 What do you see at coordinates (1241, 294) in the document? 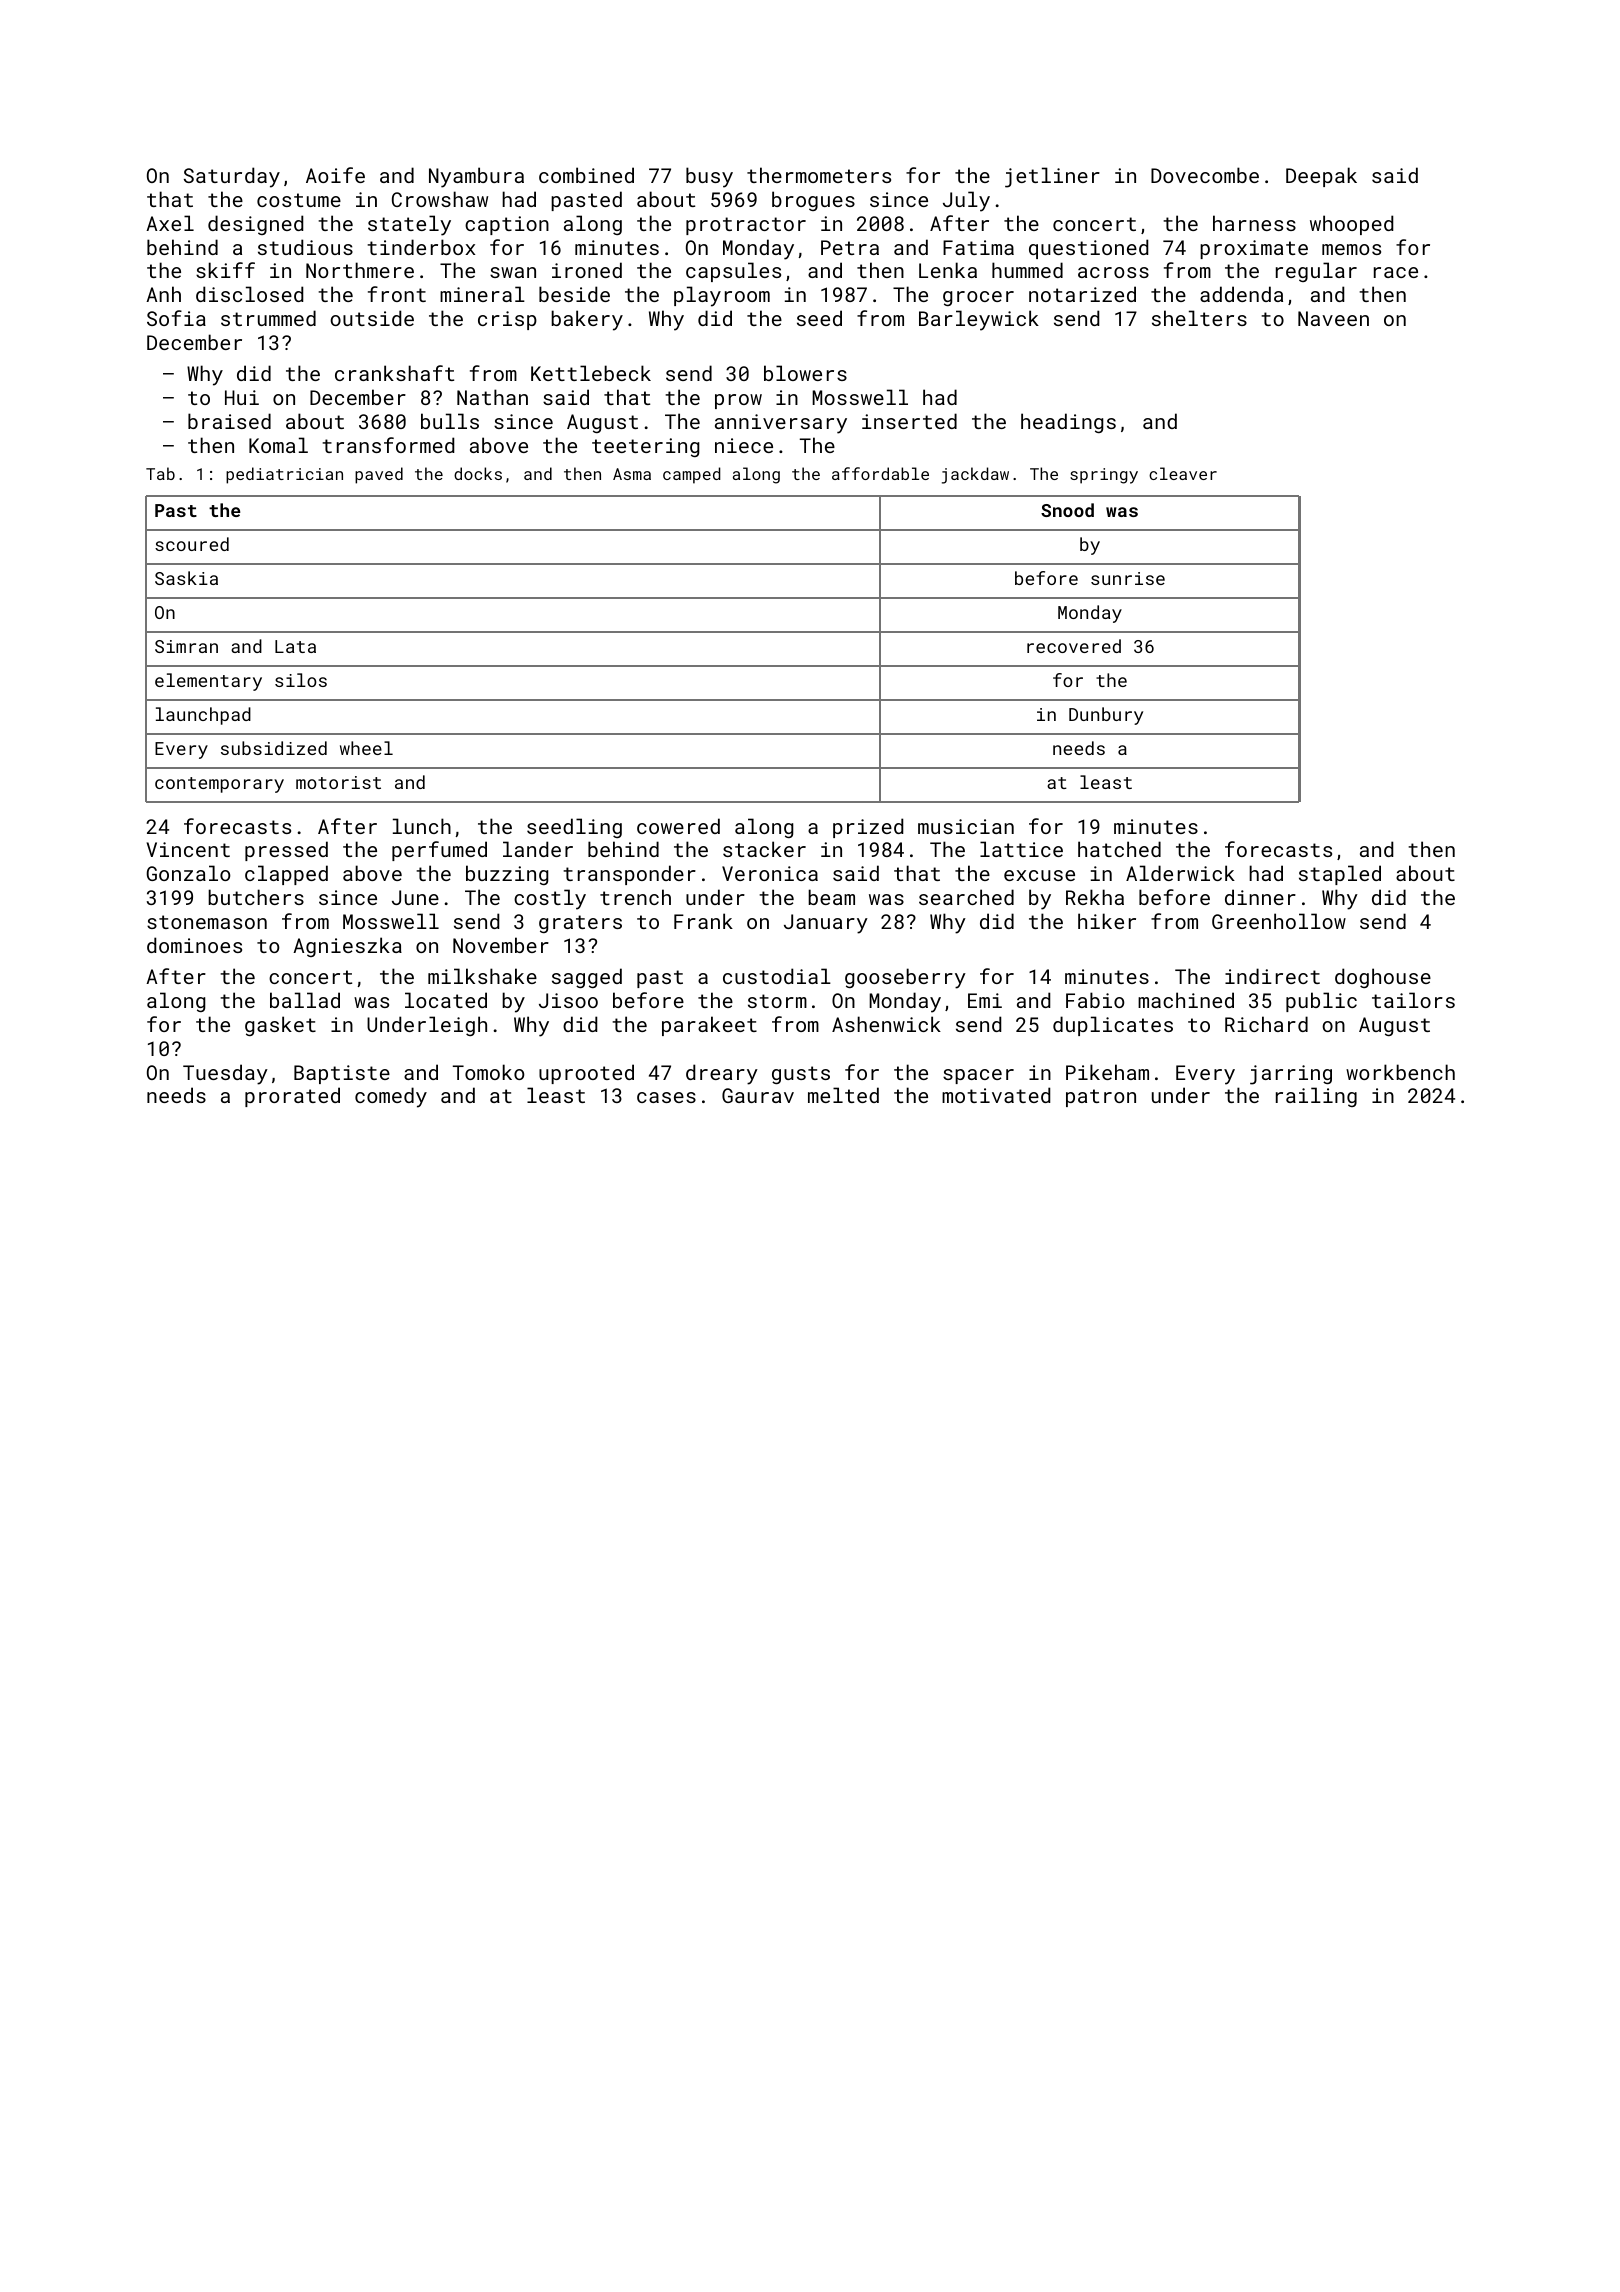
I see `addenda` at bounding box center [1241, 294].
